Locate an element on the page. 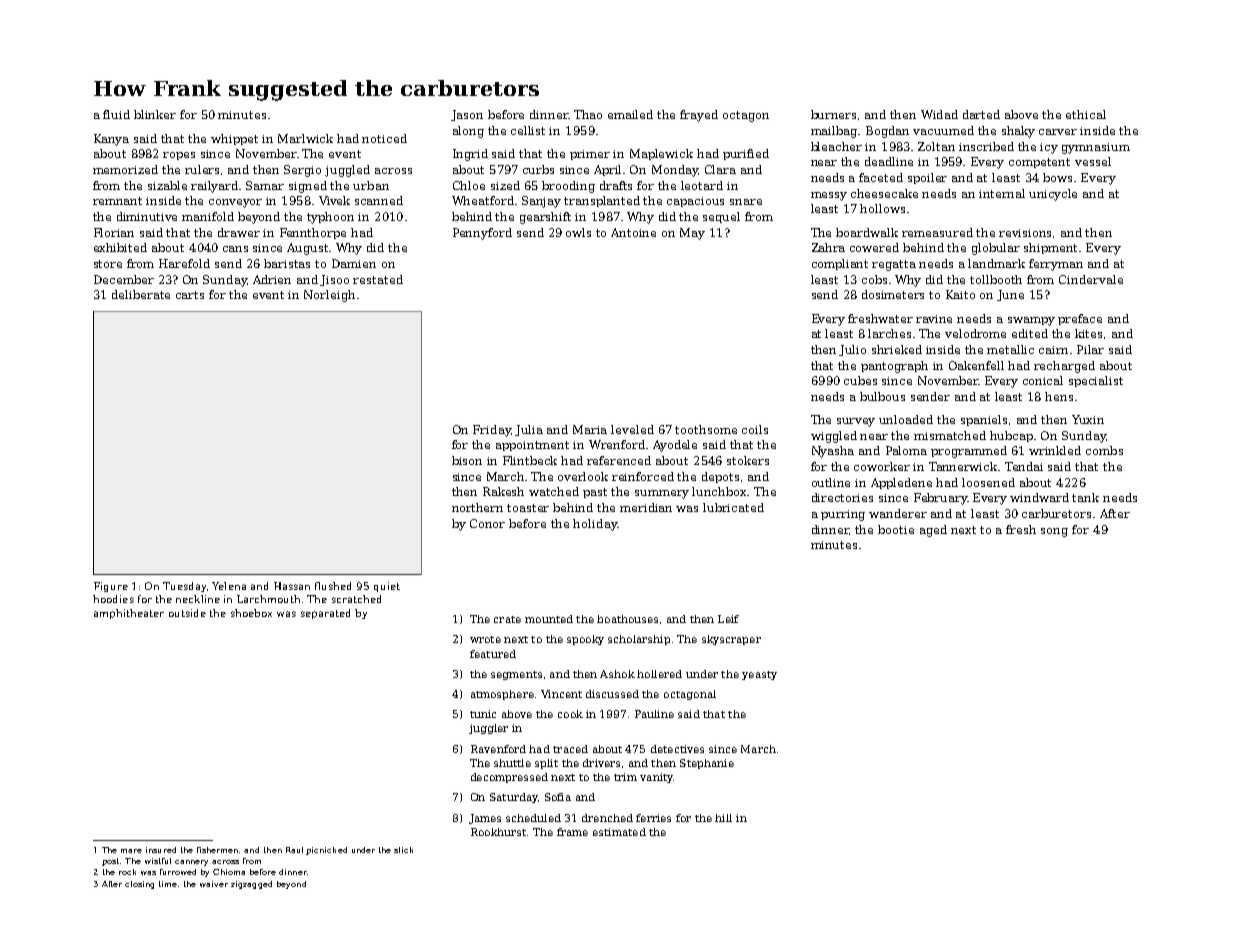  compliant is located at coordinates (840, 264).
